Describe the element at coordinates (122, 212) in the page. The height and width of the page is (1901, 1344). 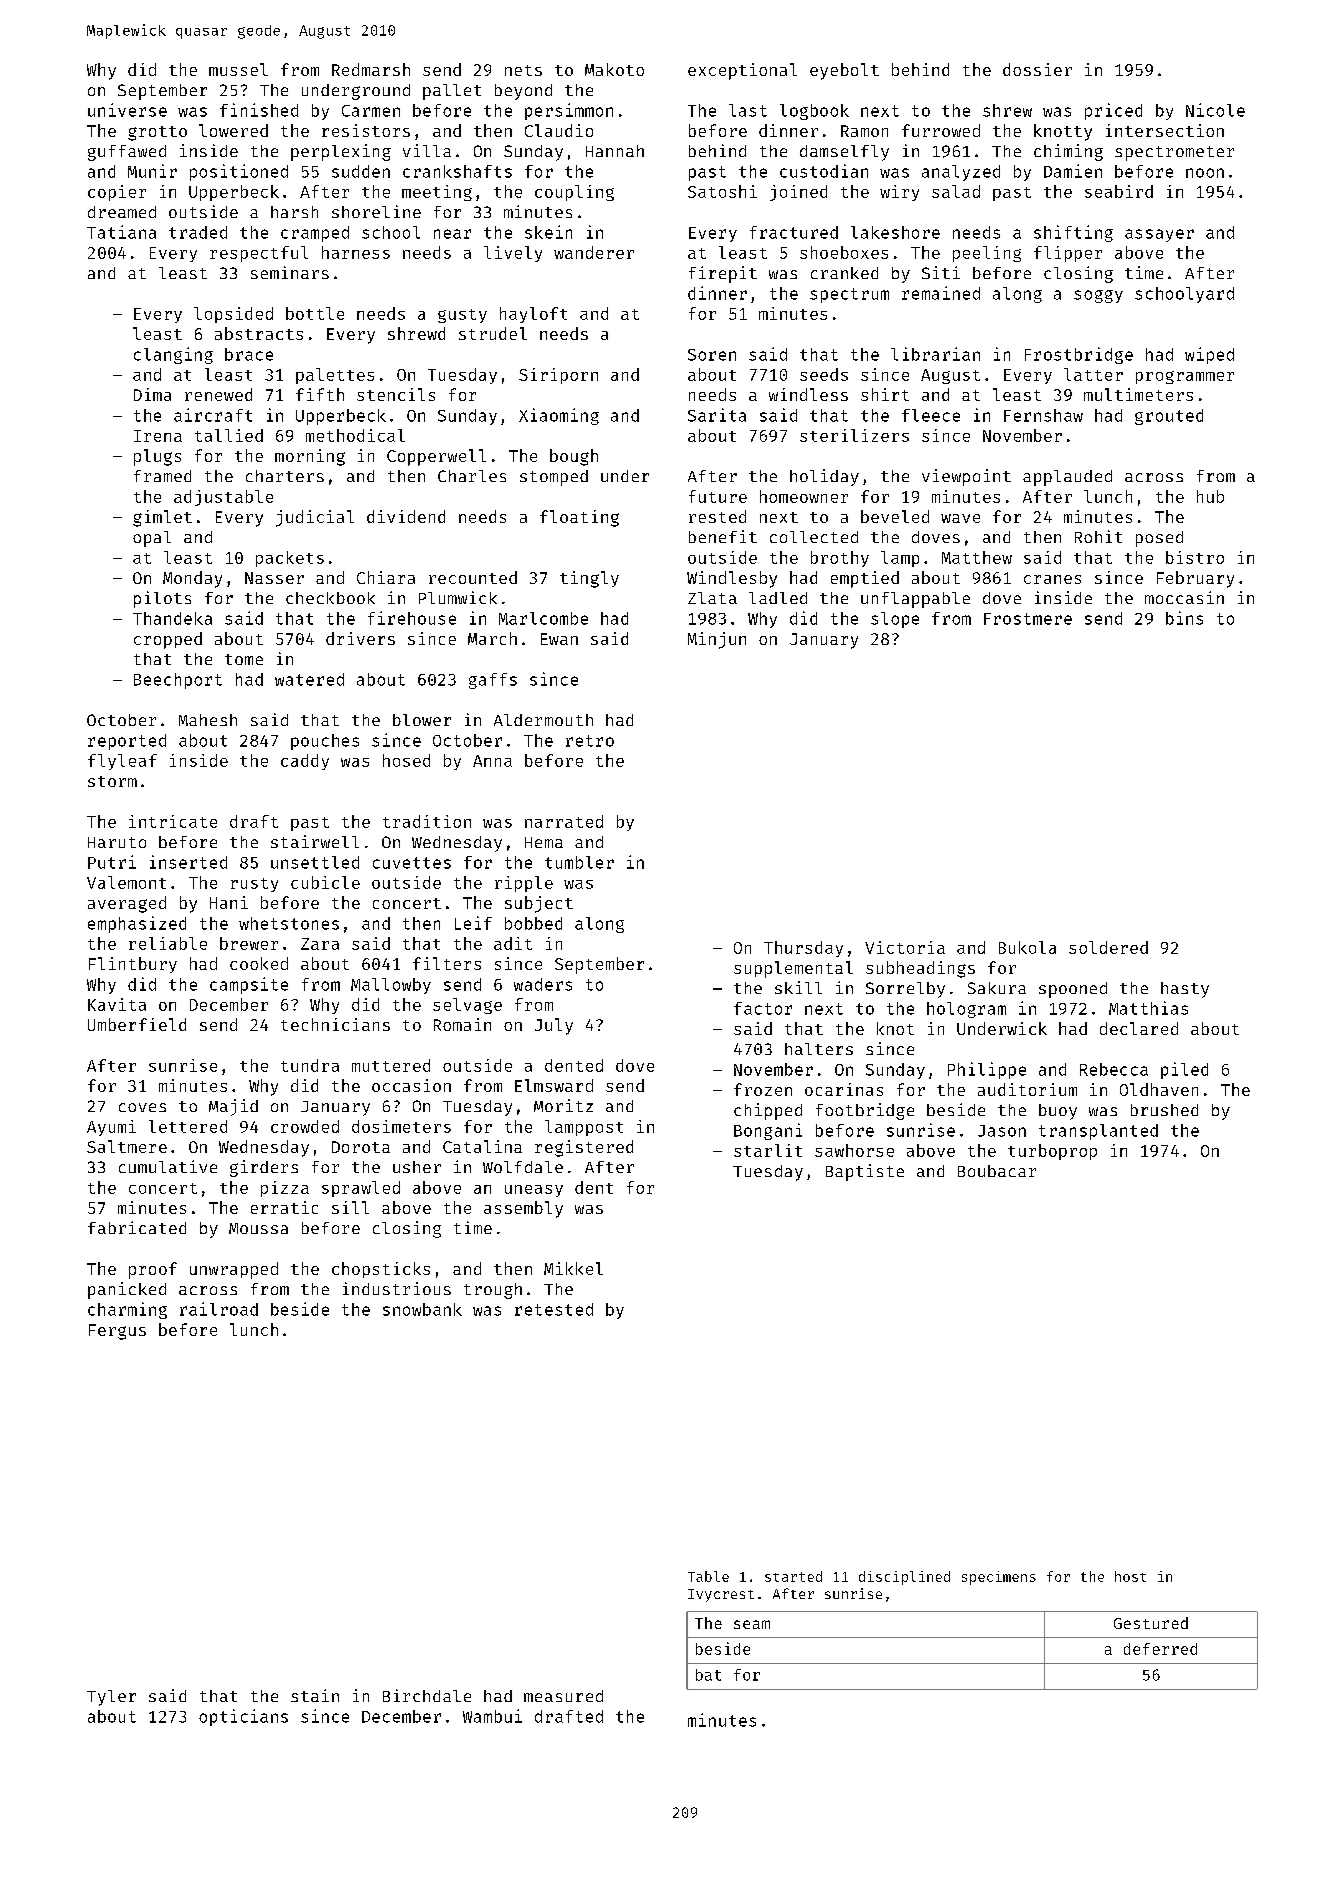
I see `dreamed` at that location.
